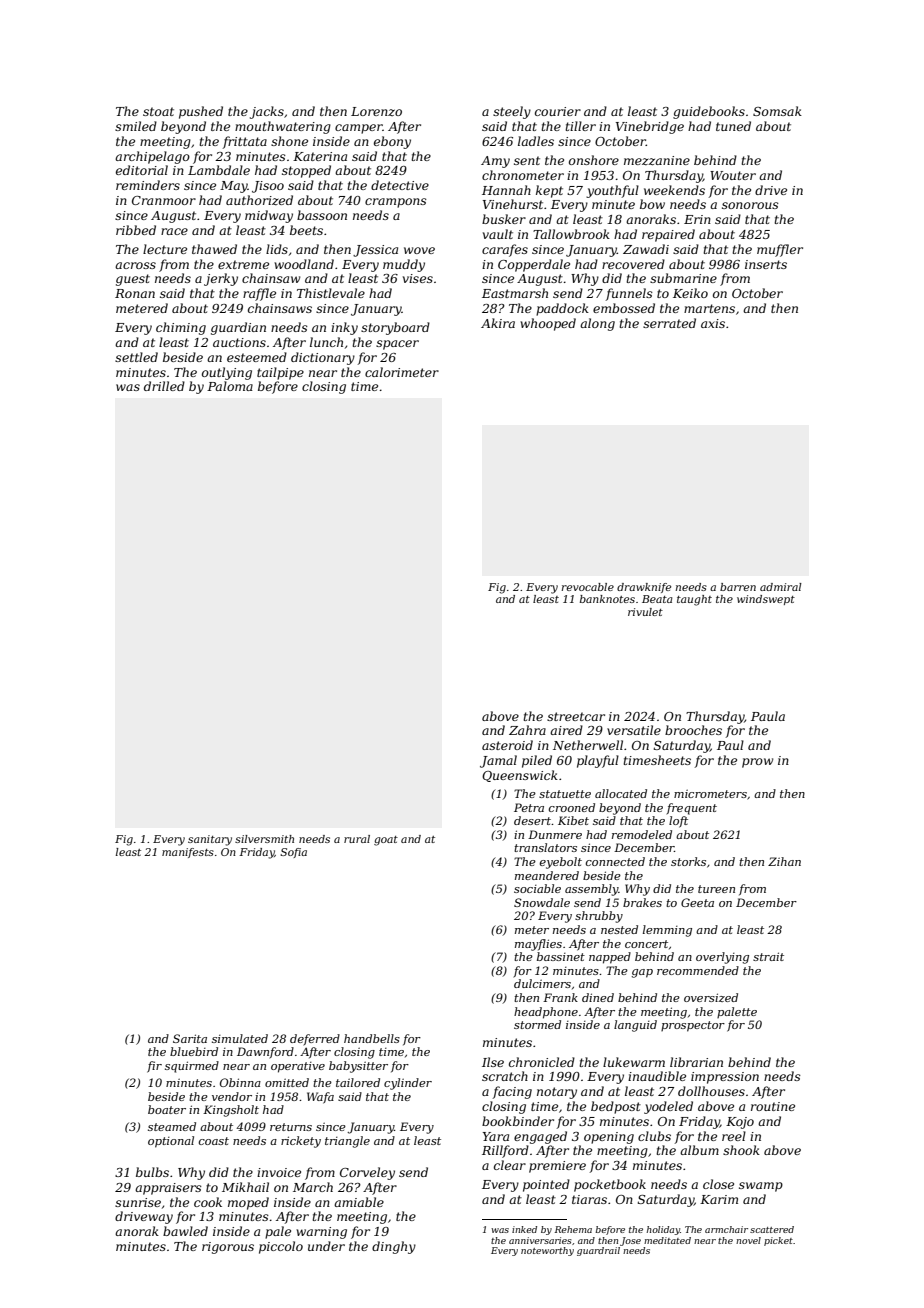  What do you see at coordinates (693, 1026) in the screenshot?
I see `prospector` at bounding box center [693, 1026].
